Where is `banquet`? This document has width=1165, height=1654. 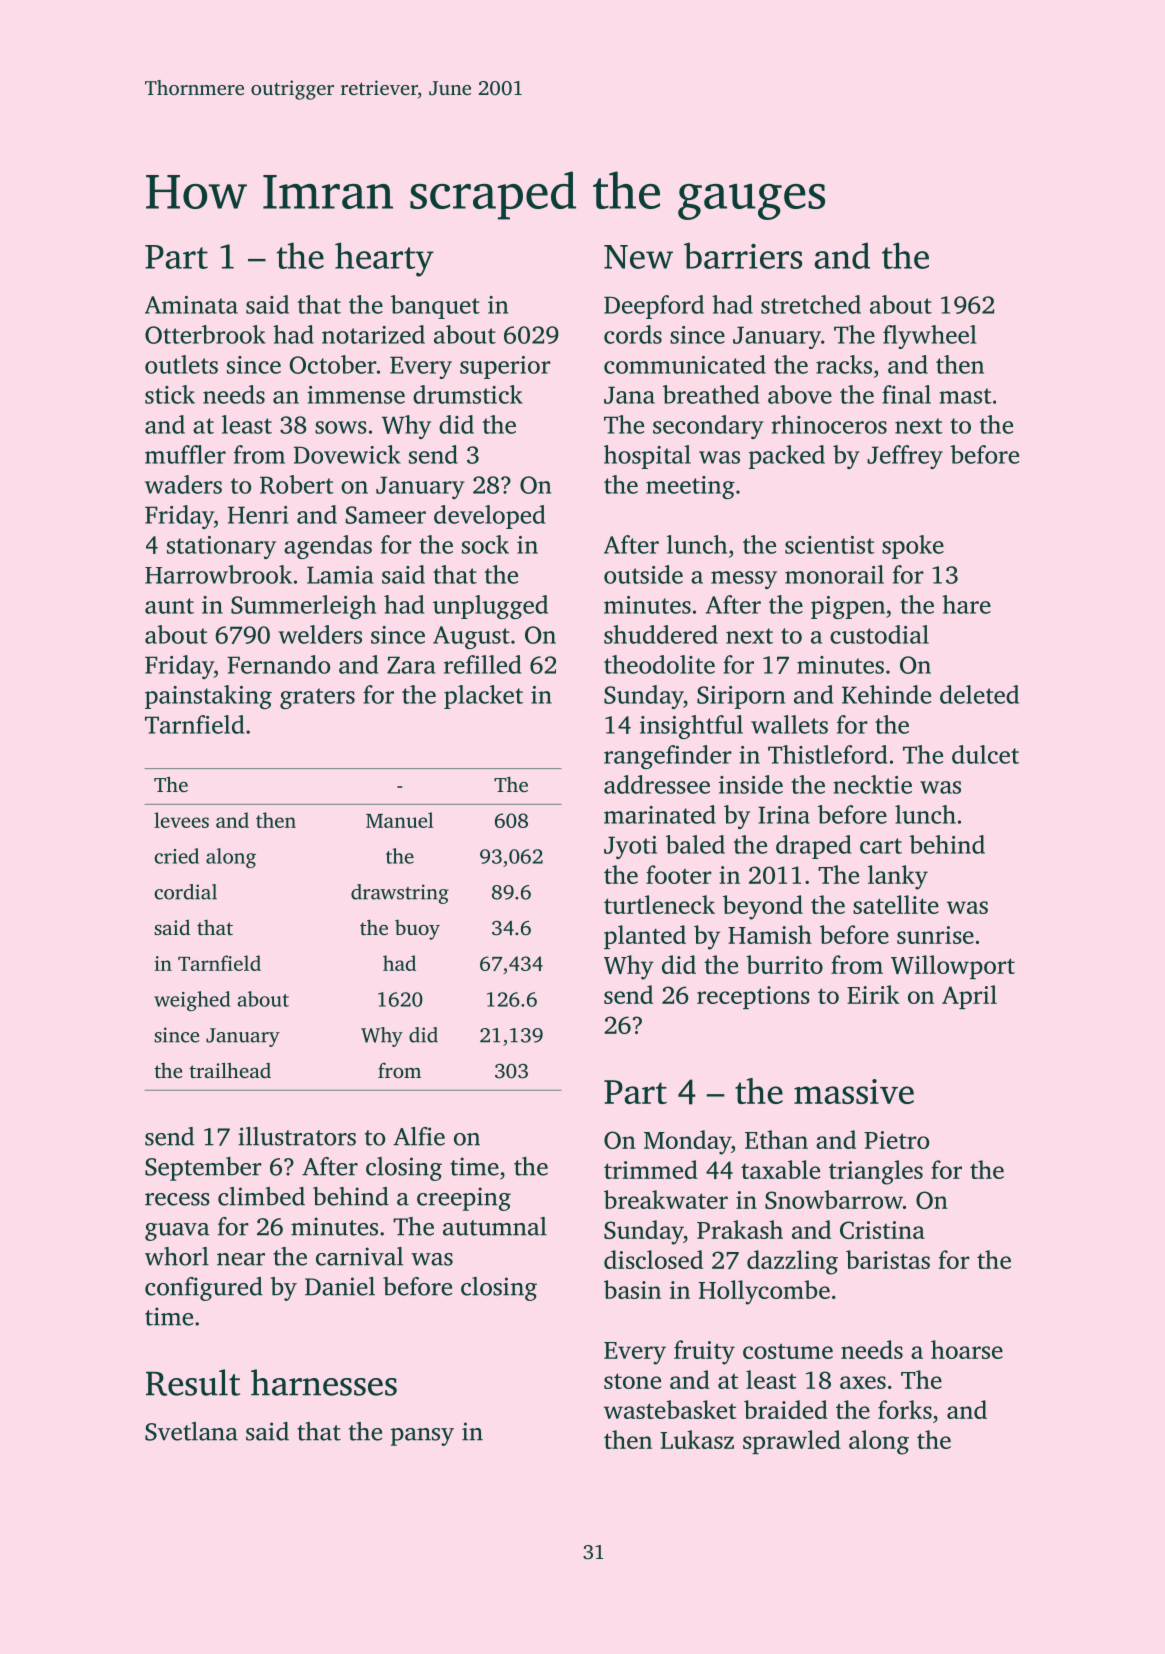
banquet is located at coordinates (435, 307).
